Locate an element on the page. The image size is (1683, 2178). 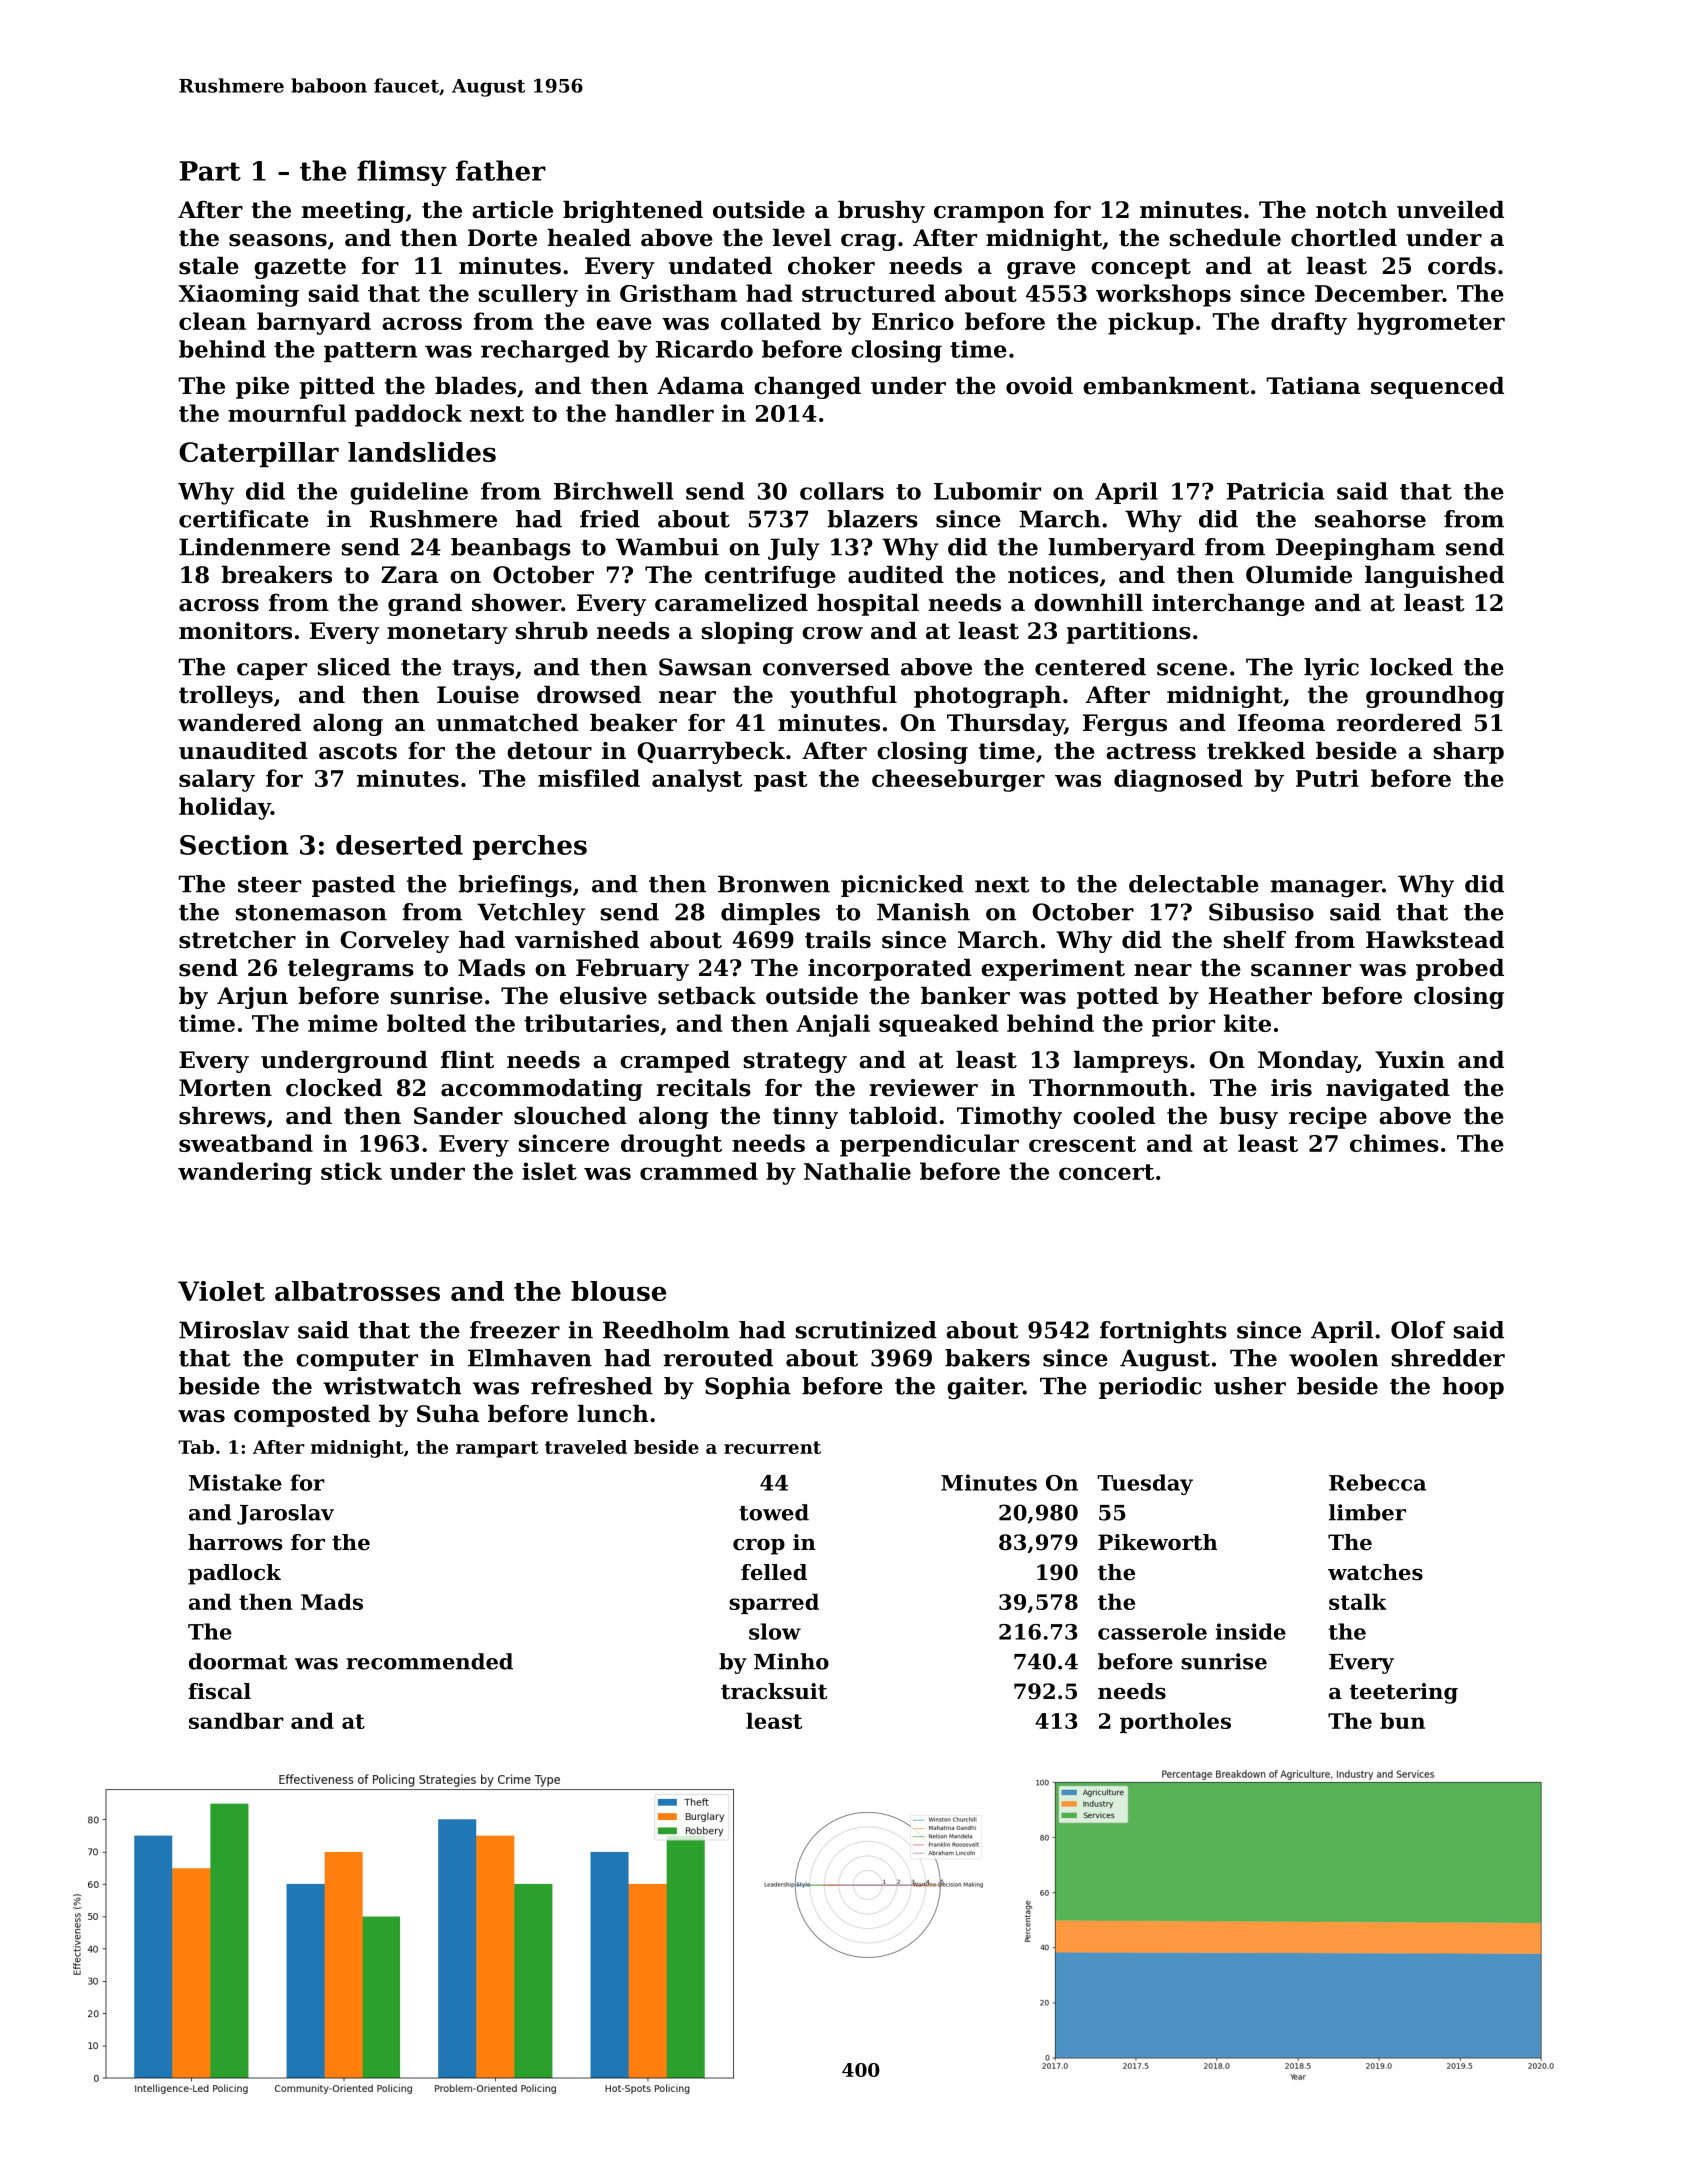
doormat is located at coordinates (238, 1661).
